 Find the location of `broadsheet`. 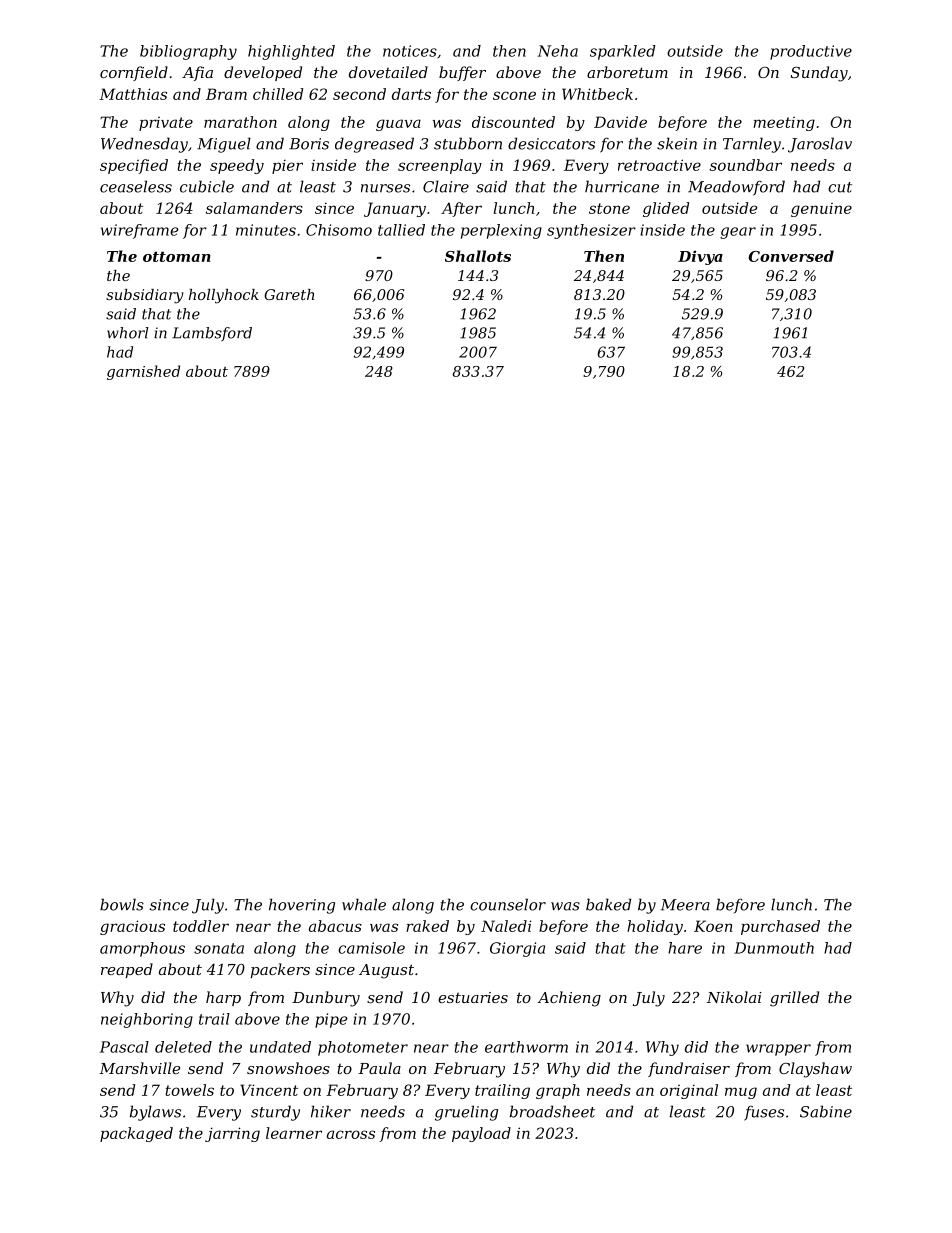

broadsheet is located at coordinates (552, 1111).
